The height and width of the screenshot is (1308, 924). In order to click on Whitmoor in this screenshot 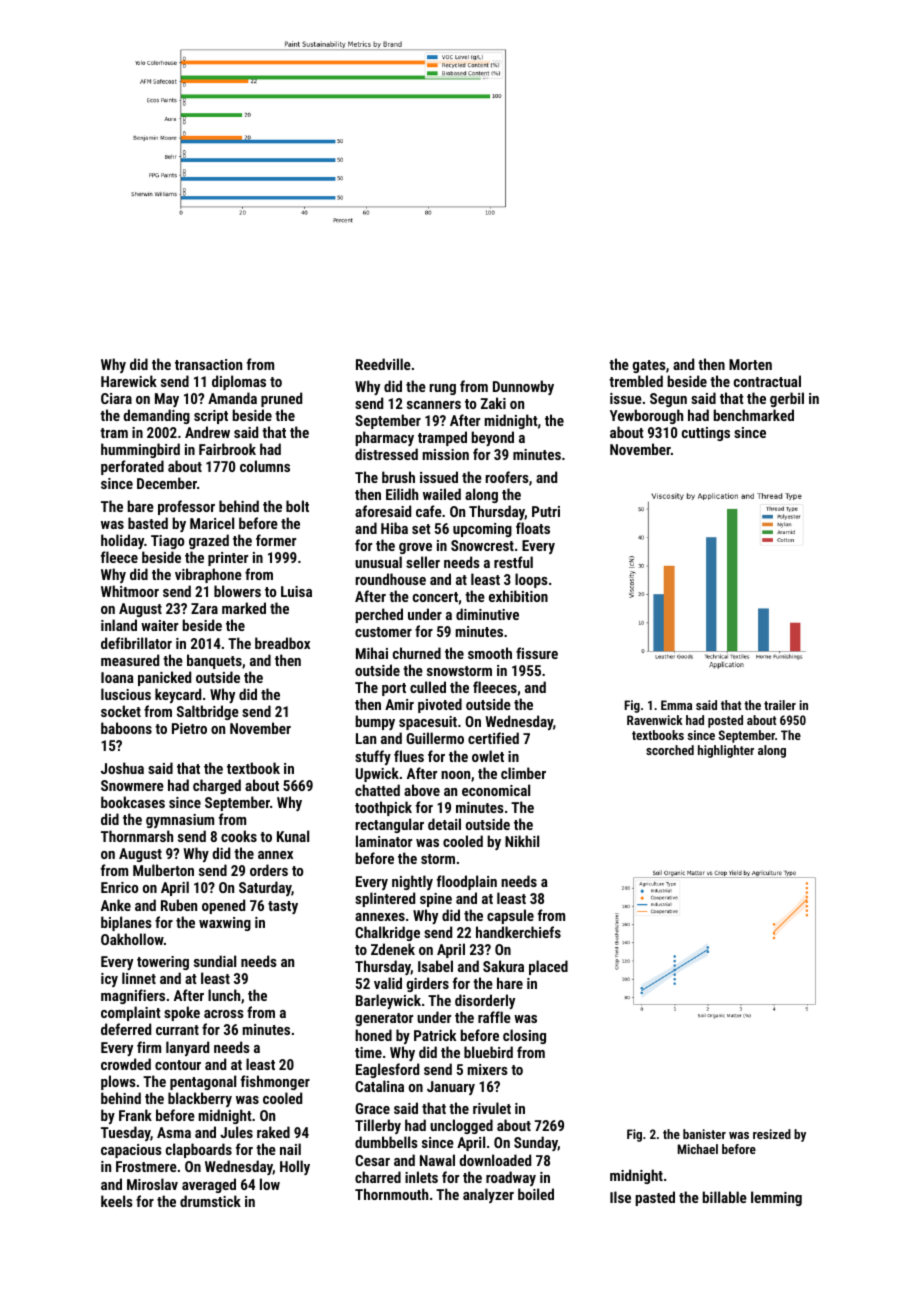, I will do `click(130, 591)`.
